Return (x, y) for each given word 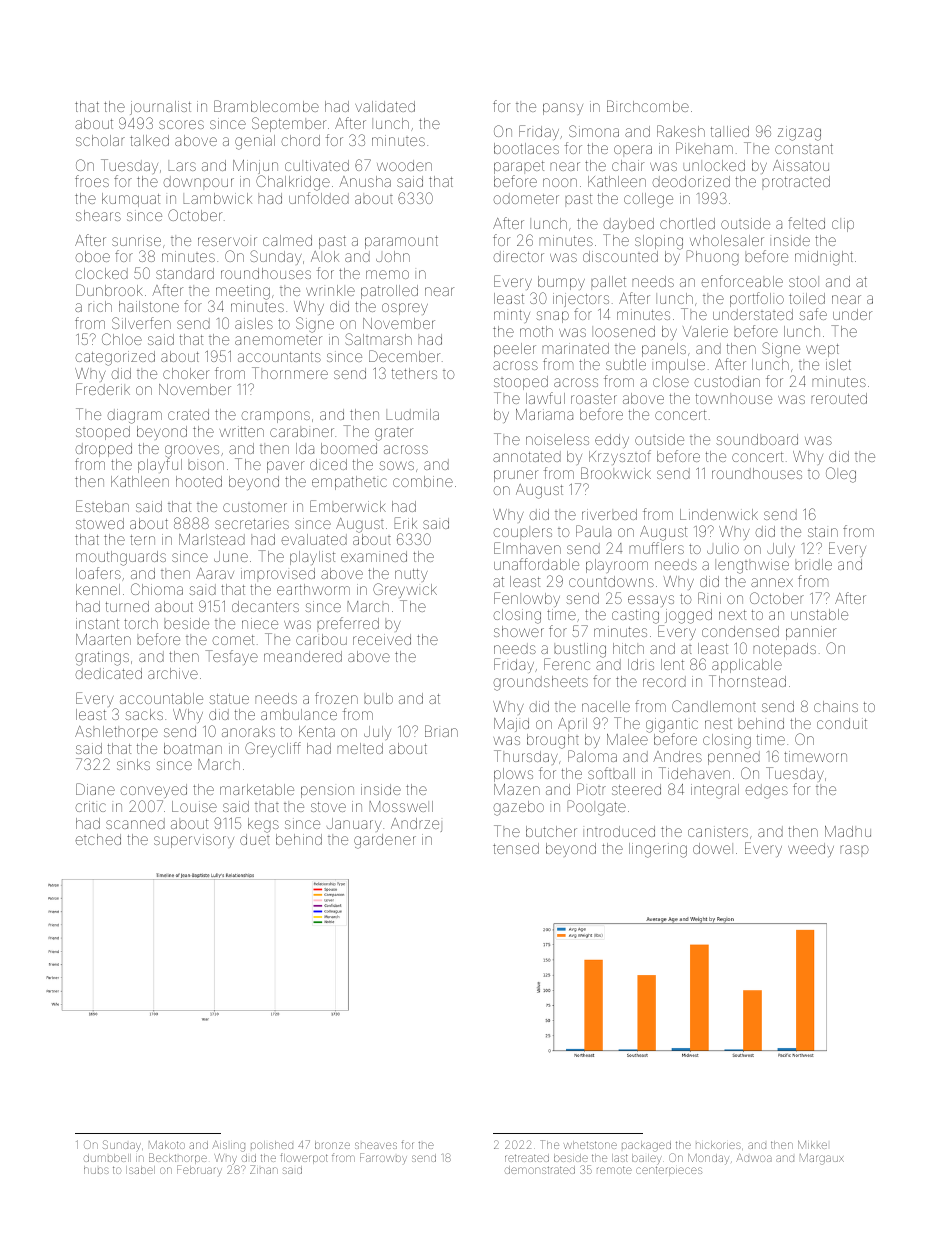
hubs (96, 1170)
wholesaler (727, 240)
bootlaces (526, 148)
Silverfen (141, 323)
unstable (819, 614)
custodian (727, 381)
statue (229, 699)
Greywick (405, 590)
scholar (100, 140)
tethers (414, 373)
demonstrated (540, 1170)
